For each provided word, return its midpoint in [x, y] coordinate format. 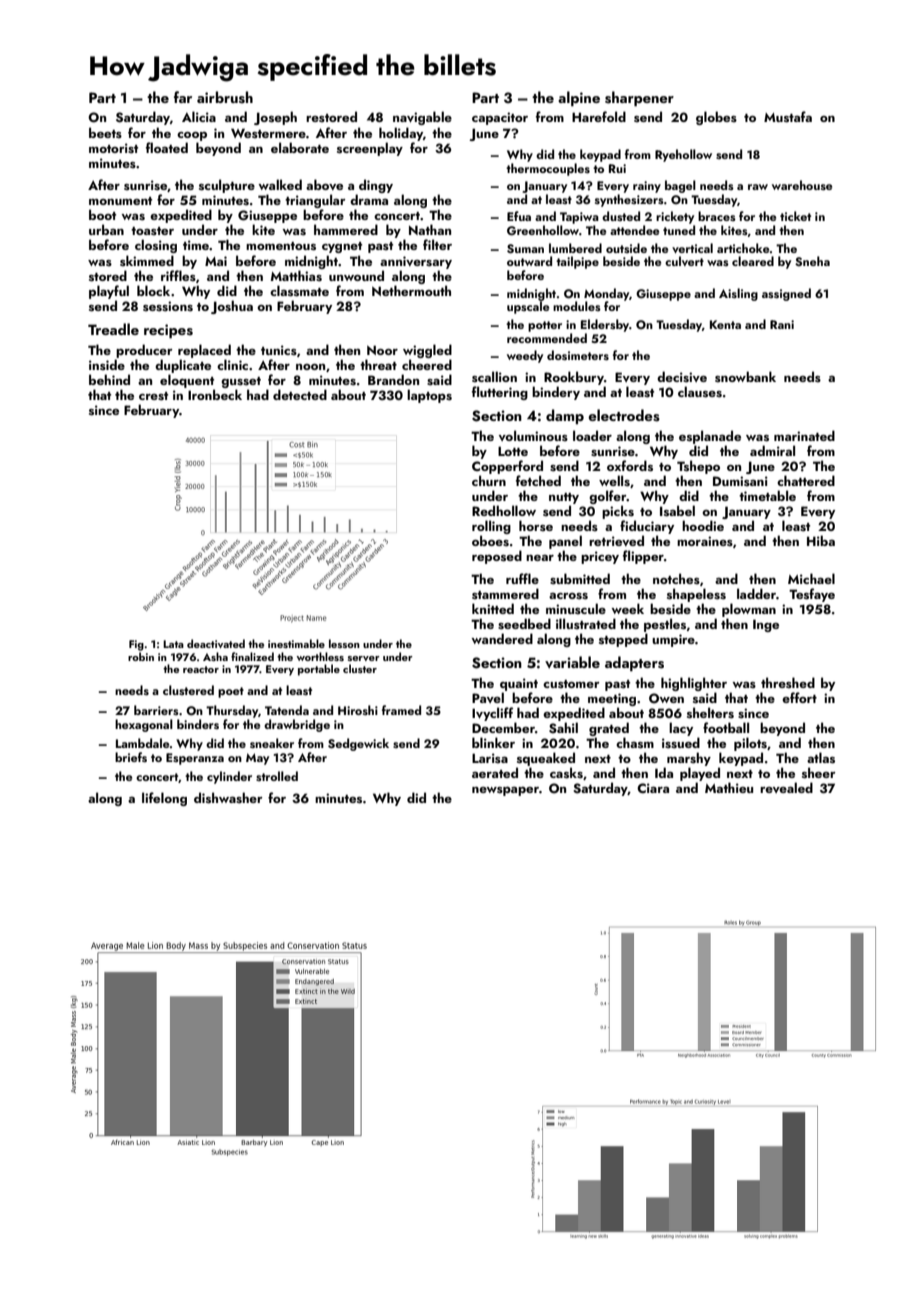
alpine [579, 98]
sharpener [639, 98]
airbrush [225, 97]
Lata [173, 644]
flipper [643, 557]
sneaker [272, 743]
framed [401, 710]
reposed [497, 557]
